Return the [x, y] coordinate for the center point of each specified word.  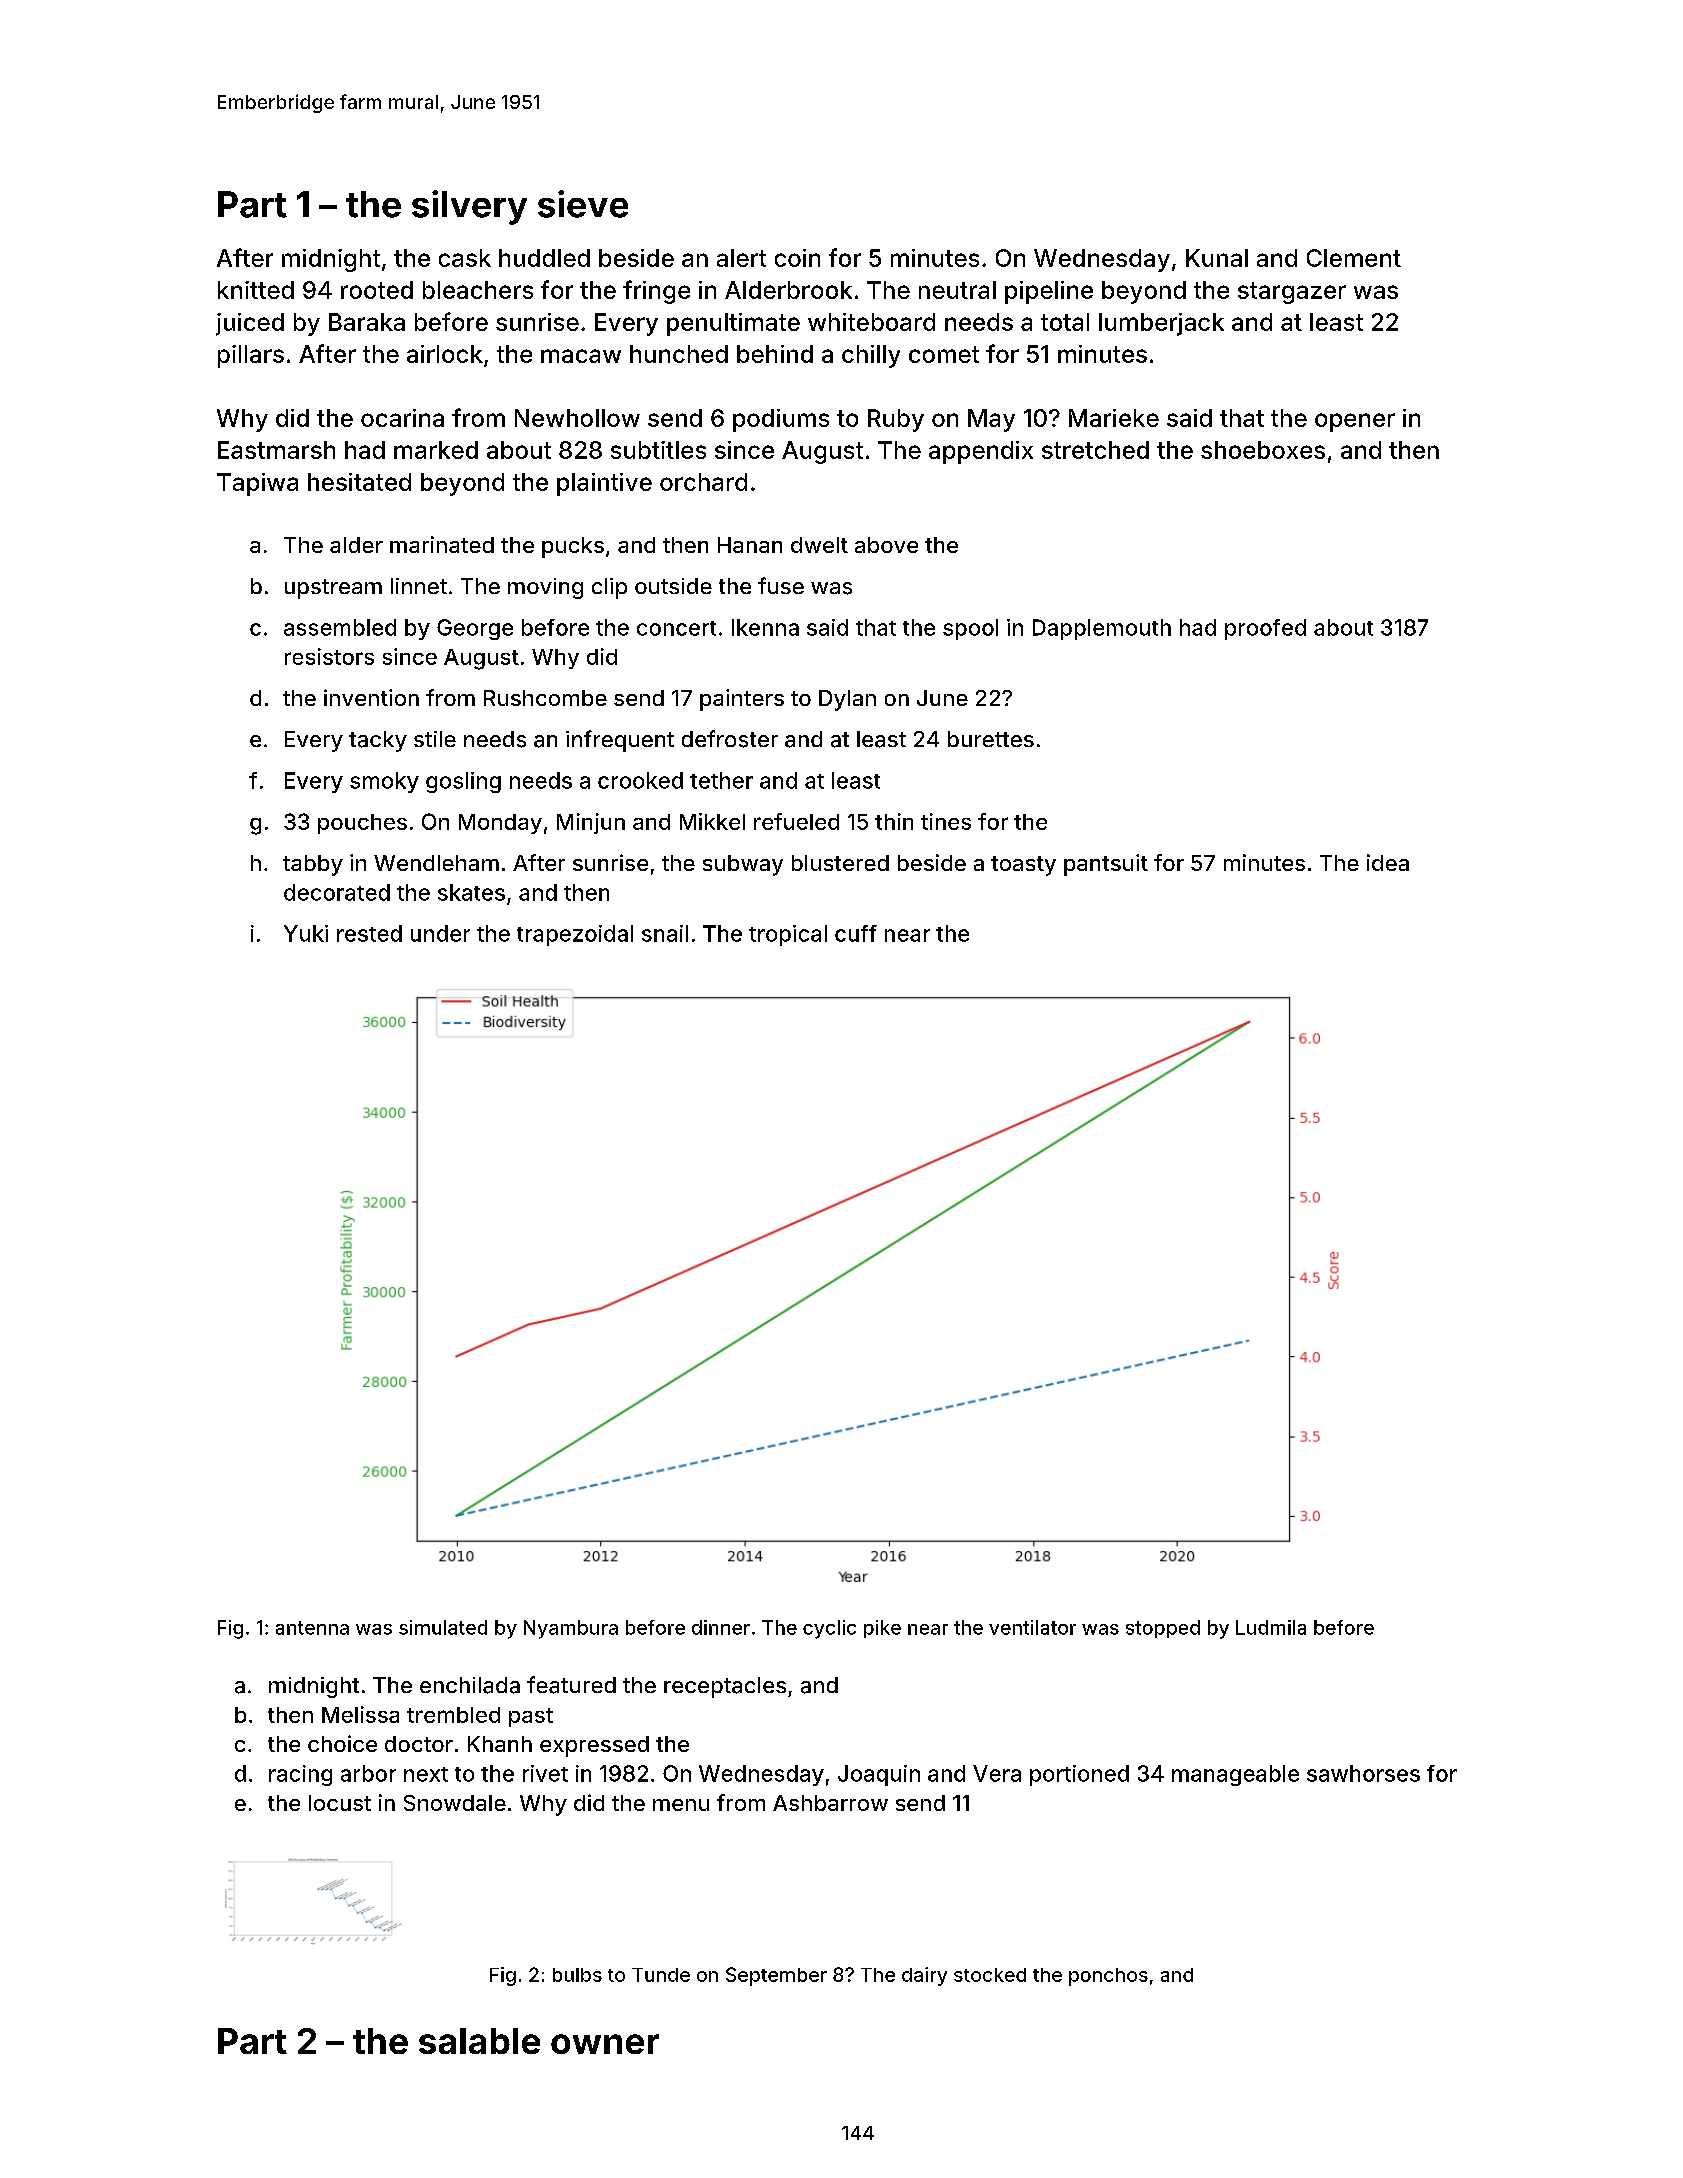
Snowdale [455, 1803]
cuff [856, 933]
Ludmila [1271, 1627]
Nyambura [571, 1629]
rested [369, 933]
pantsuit [1106, 865]
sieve [583, 204]
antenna [312, 1628]
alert [741, 258]
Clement [1354, 258]
